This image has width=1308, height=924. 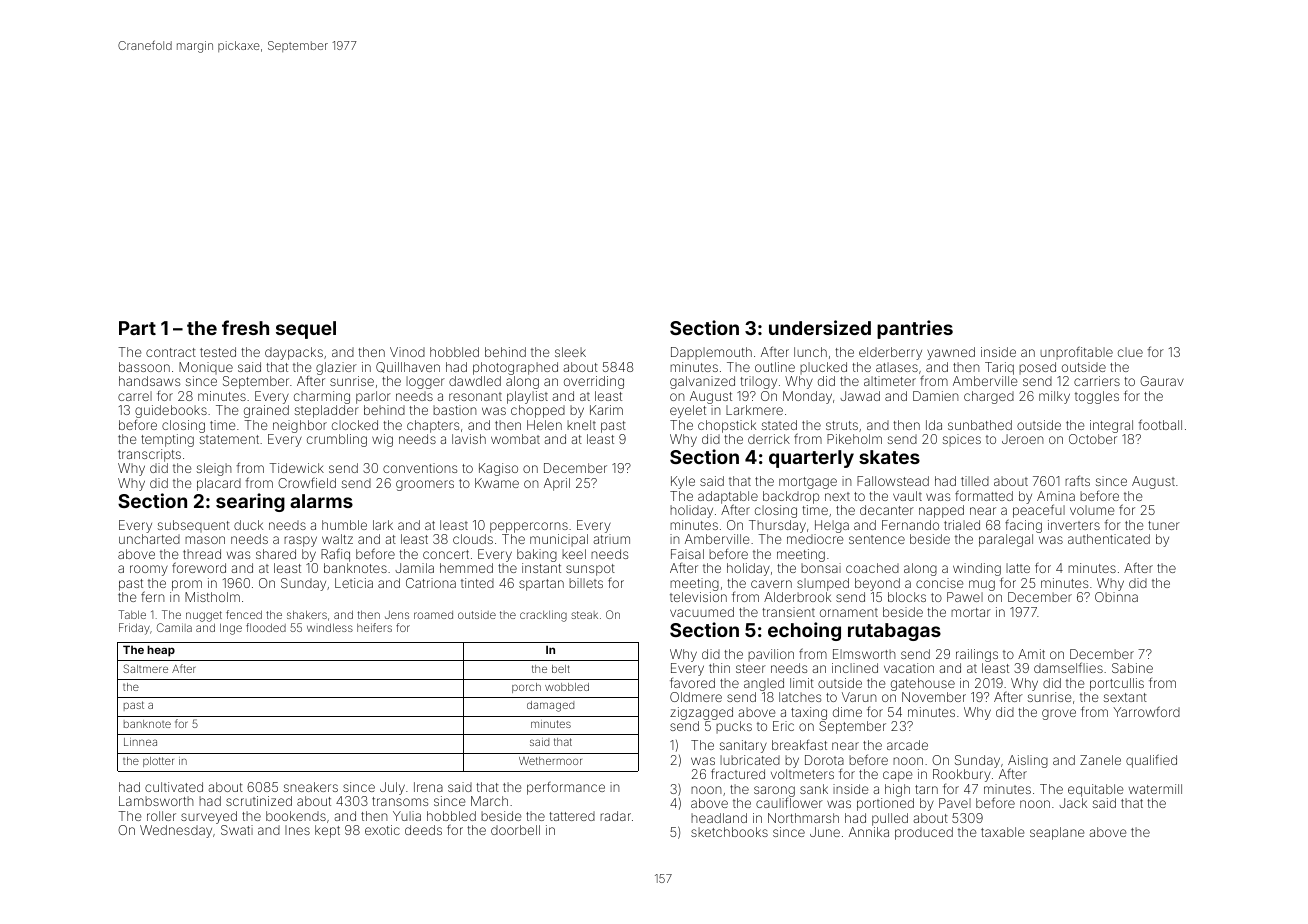 What do you see at coordinates (344, 525) in the image?
I see `humble` at bounding box center [344, 525].
